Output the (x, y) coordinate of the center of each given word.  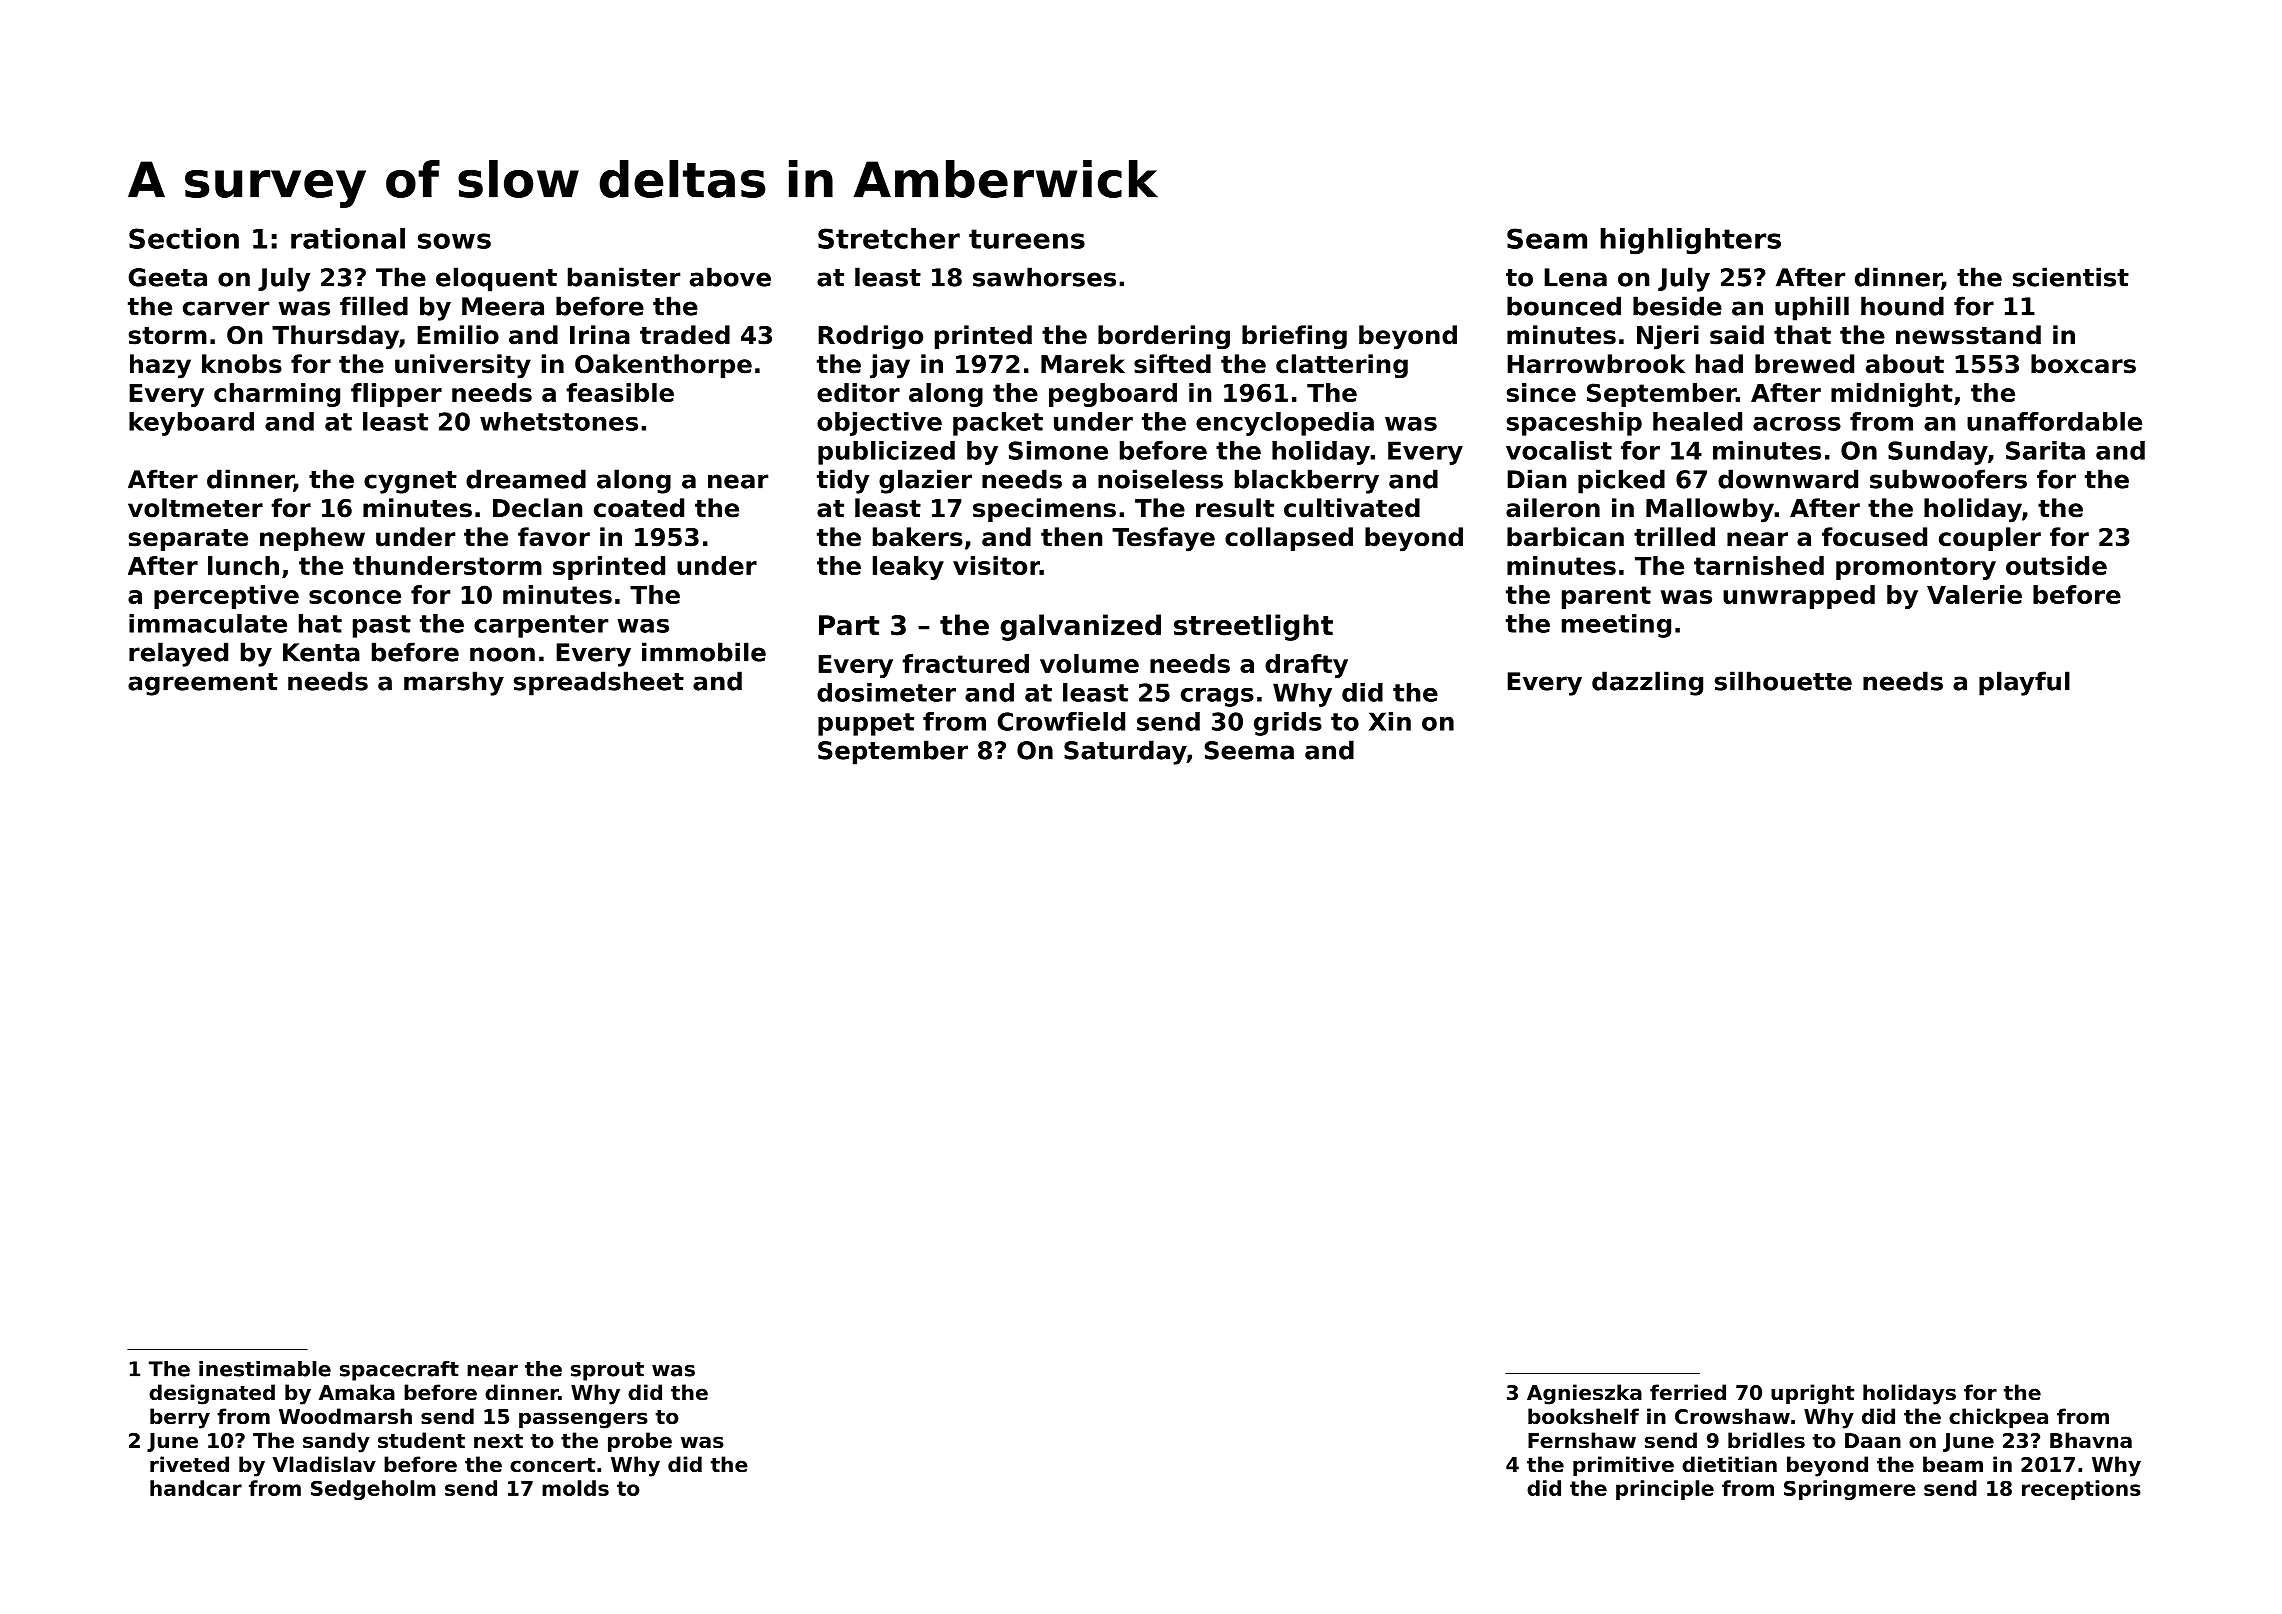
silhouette (1783, 681)
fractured (965, 663)
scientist (2071, 277)
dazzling (1647, 683)
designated (212, 1394)
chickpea (1998, 1418)
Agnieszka (1584, 1394)
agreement (203, 684)
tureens (1027, 239)
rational (348, 238)
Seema (1249, 750)
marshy (454, 683)
